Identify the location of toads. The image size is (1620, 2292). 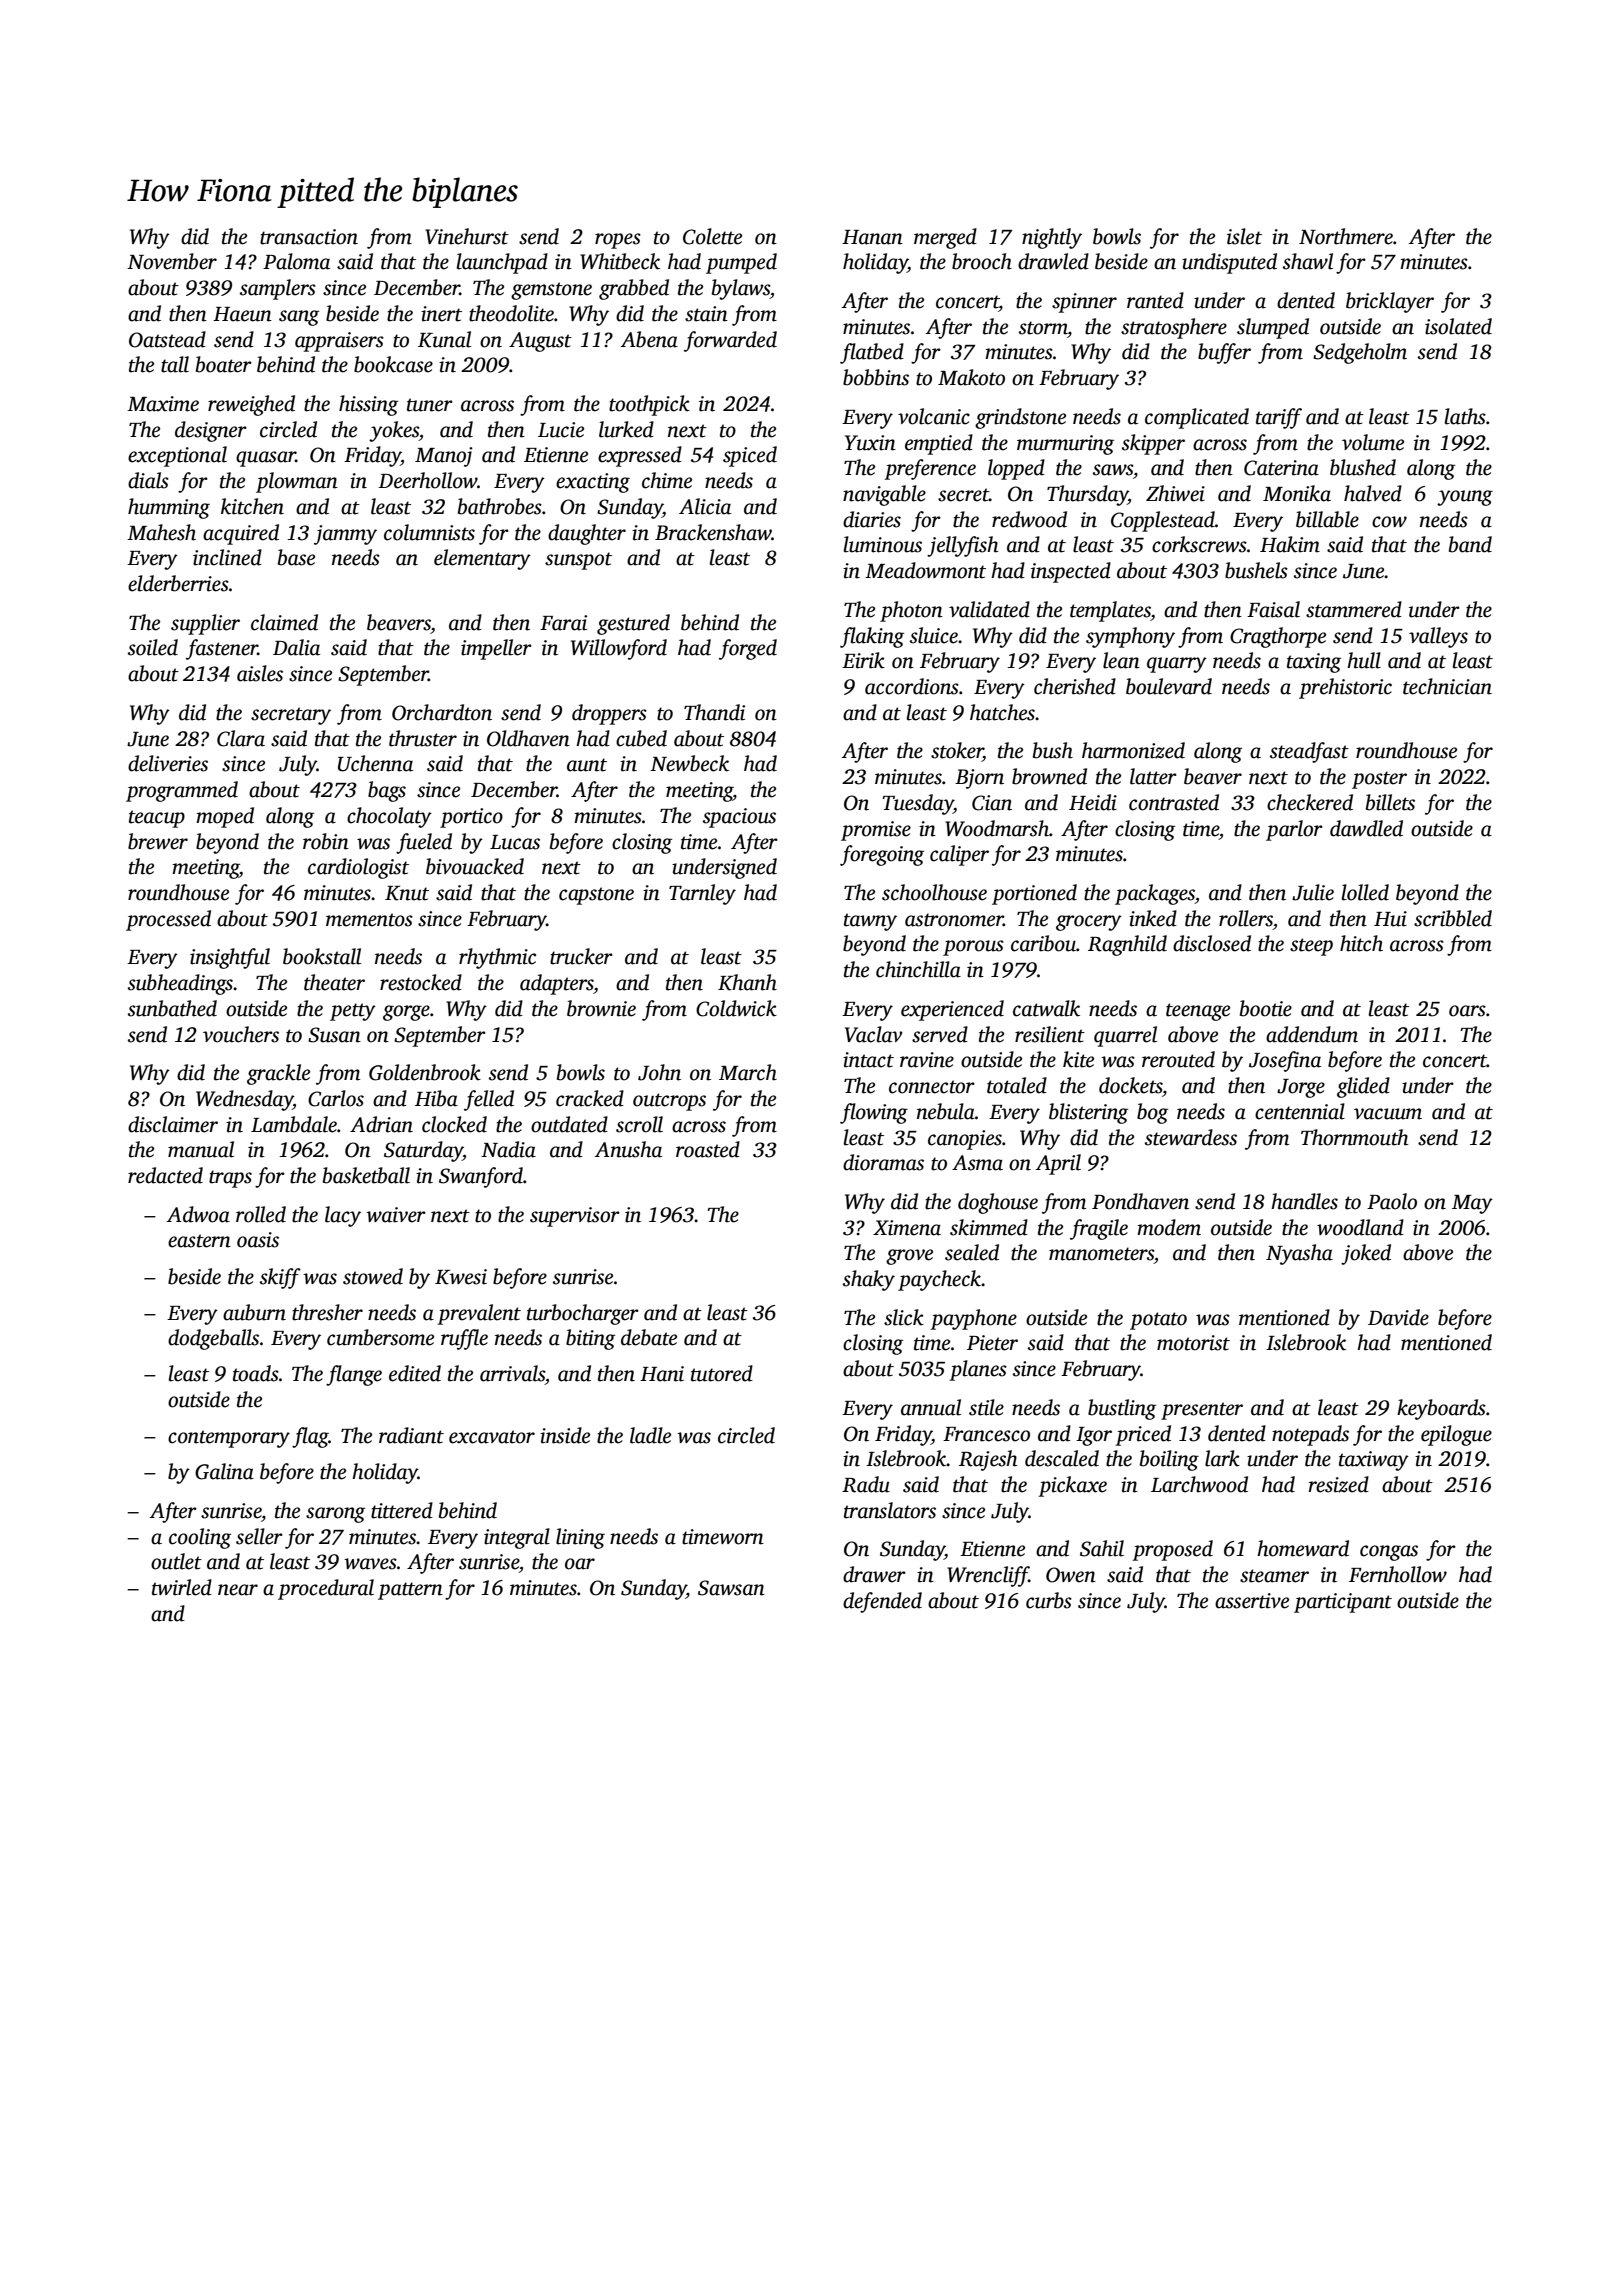
(256, 1373).
